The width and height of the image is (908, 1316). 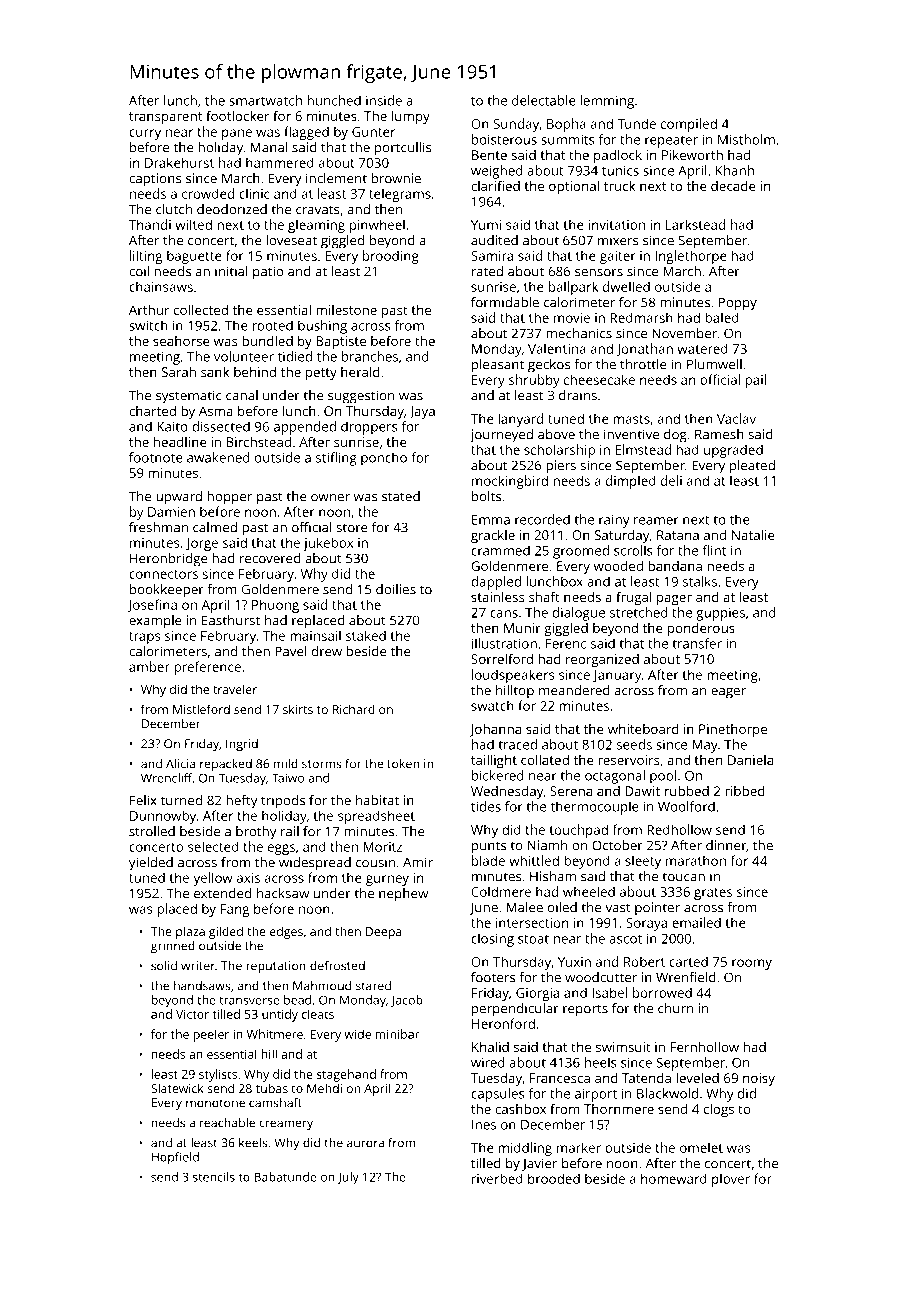 What do you see at coordinates (352, 528) in the image?
I see `store` at bounding box center [352, 528].
